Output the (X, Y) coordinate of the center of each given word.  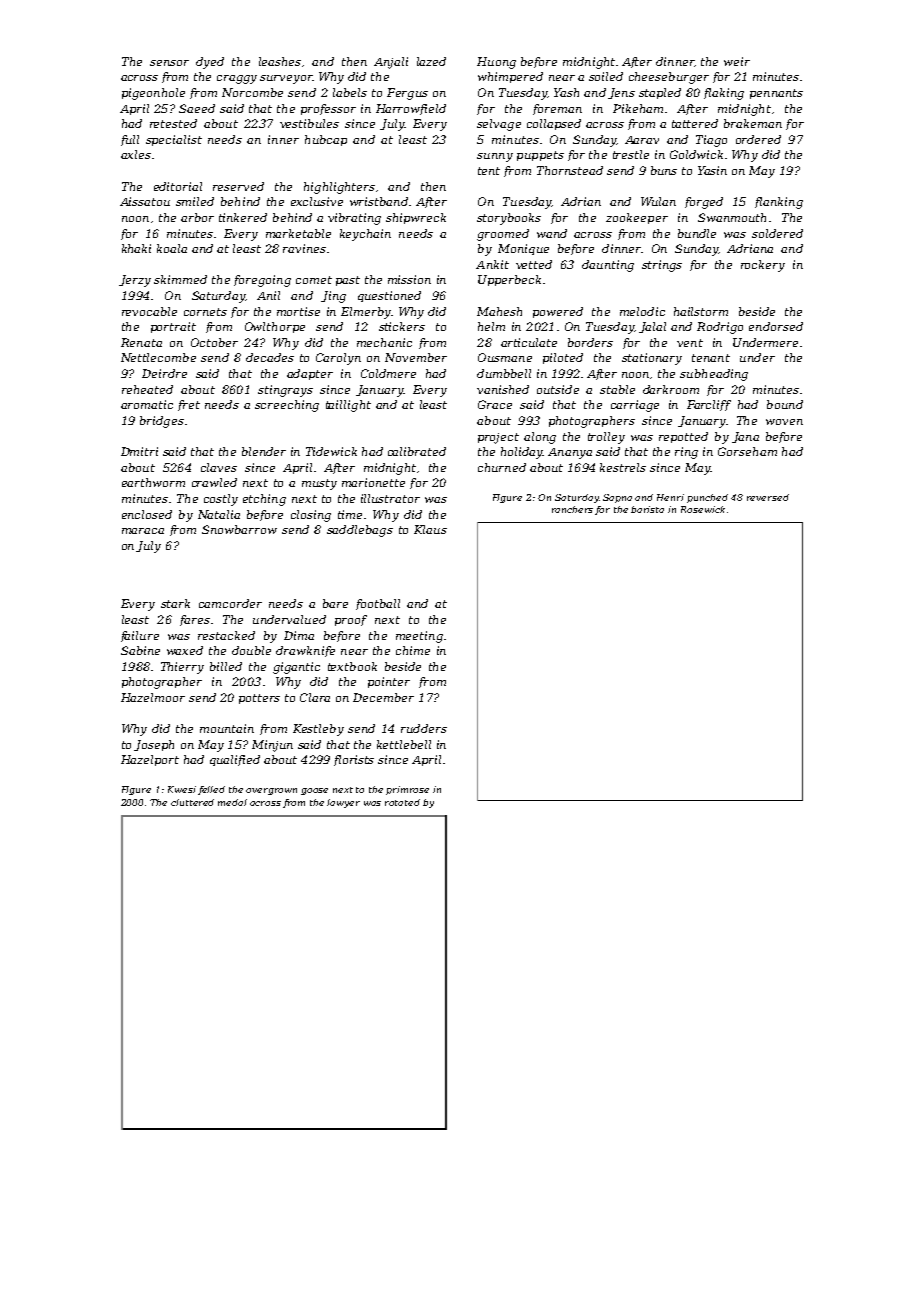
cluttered (192, 802)
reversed (768, 497)
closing (311, 516)
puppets (540, 156)
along (540, 438)
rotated (402, 802)
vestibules (309, 123)
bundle (697, 233)
